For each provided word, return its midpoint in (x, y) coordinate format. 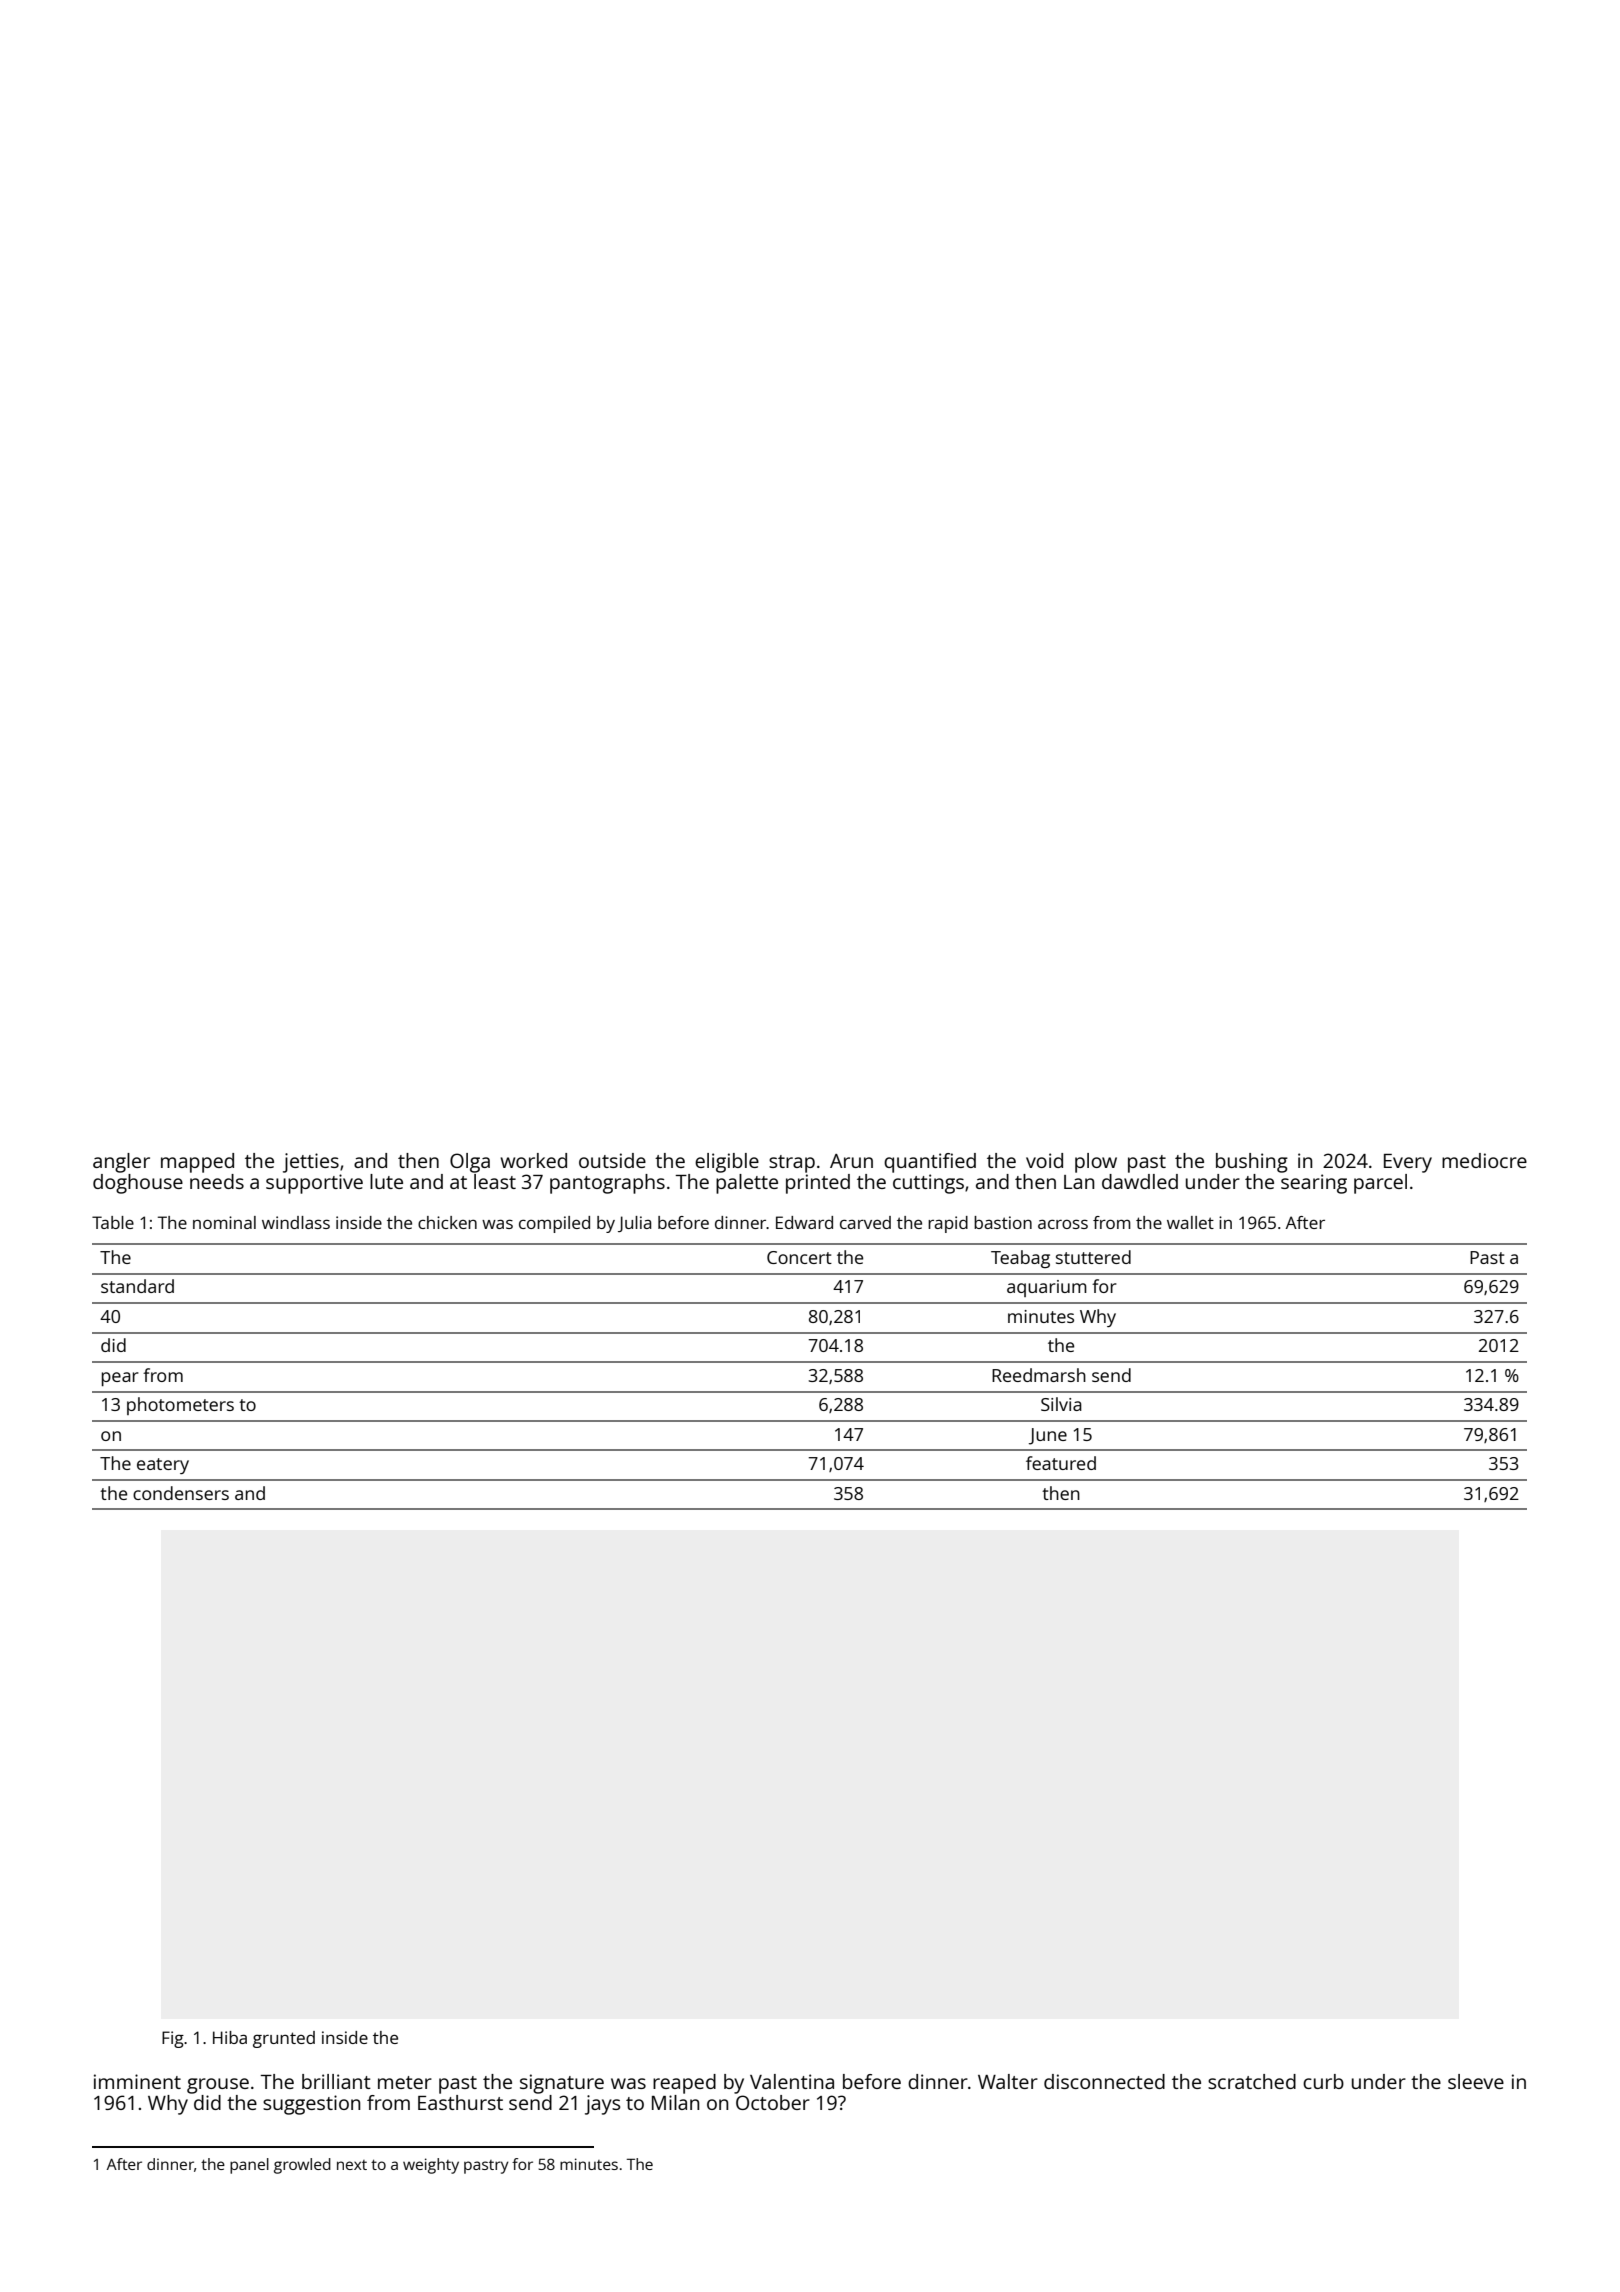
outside (612, 1160)
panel (249, 2166)
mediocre (1484, 1160)
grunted (284, 2039)
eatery (163, 1466)
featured (1061, 1463)
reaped (684, 2084)
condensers (181, 1493)
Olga (470, 1163)
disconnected (1104, 2081)
